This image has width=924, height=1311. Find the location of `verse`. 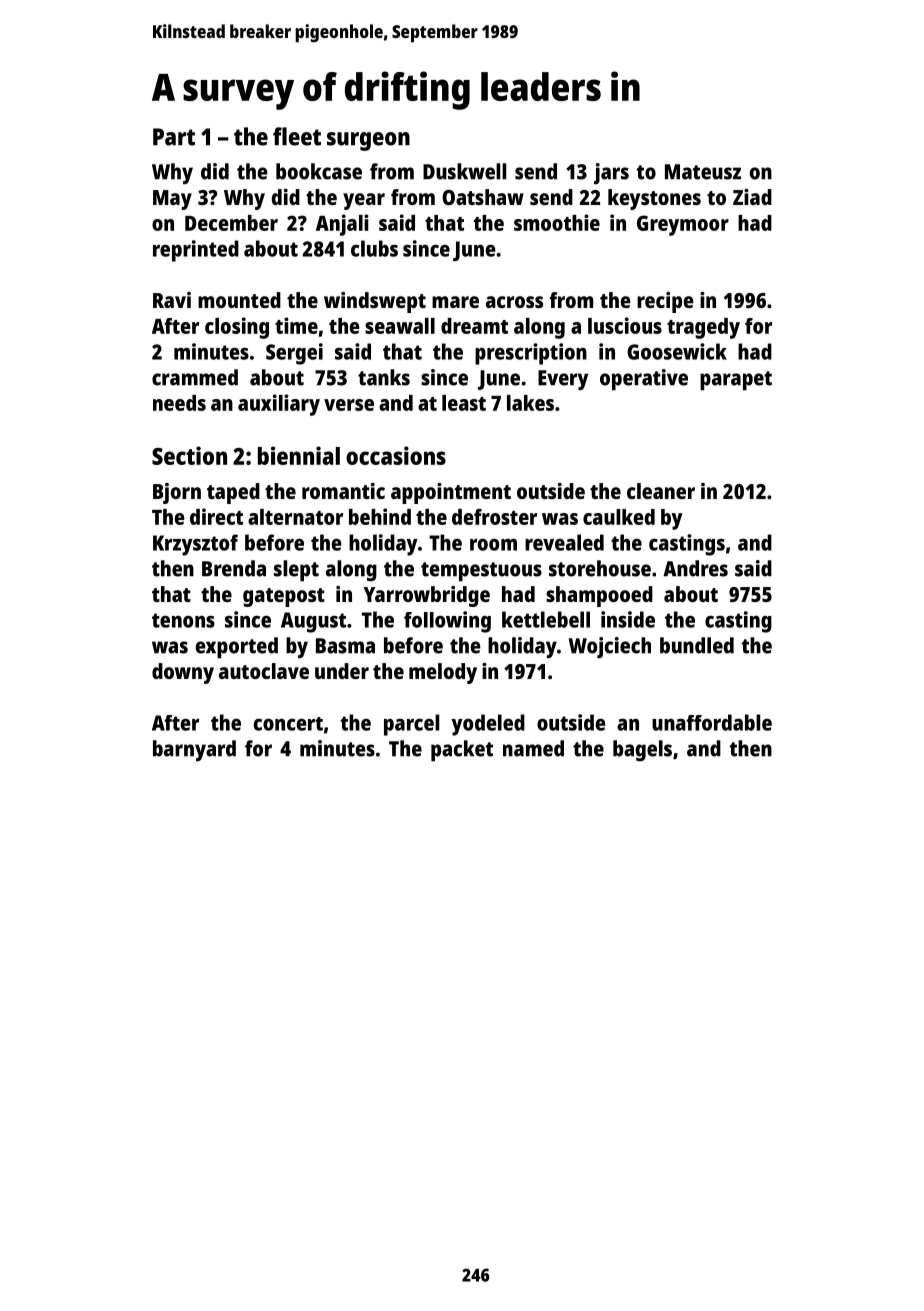

verse is located at coordinates (349, 405).
